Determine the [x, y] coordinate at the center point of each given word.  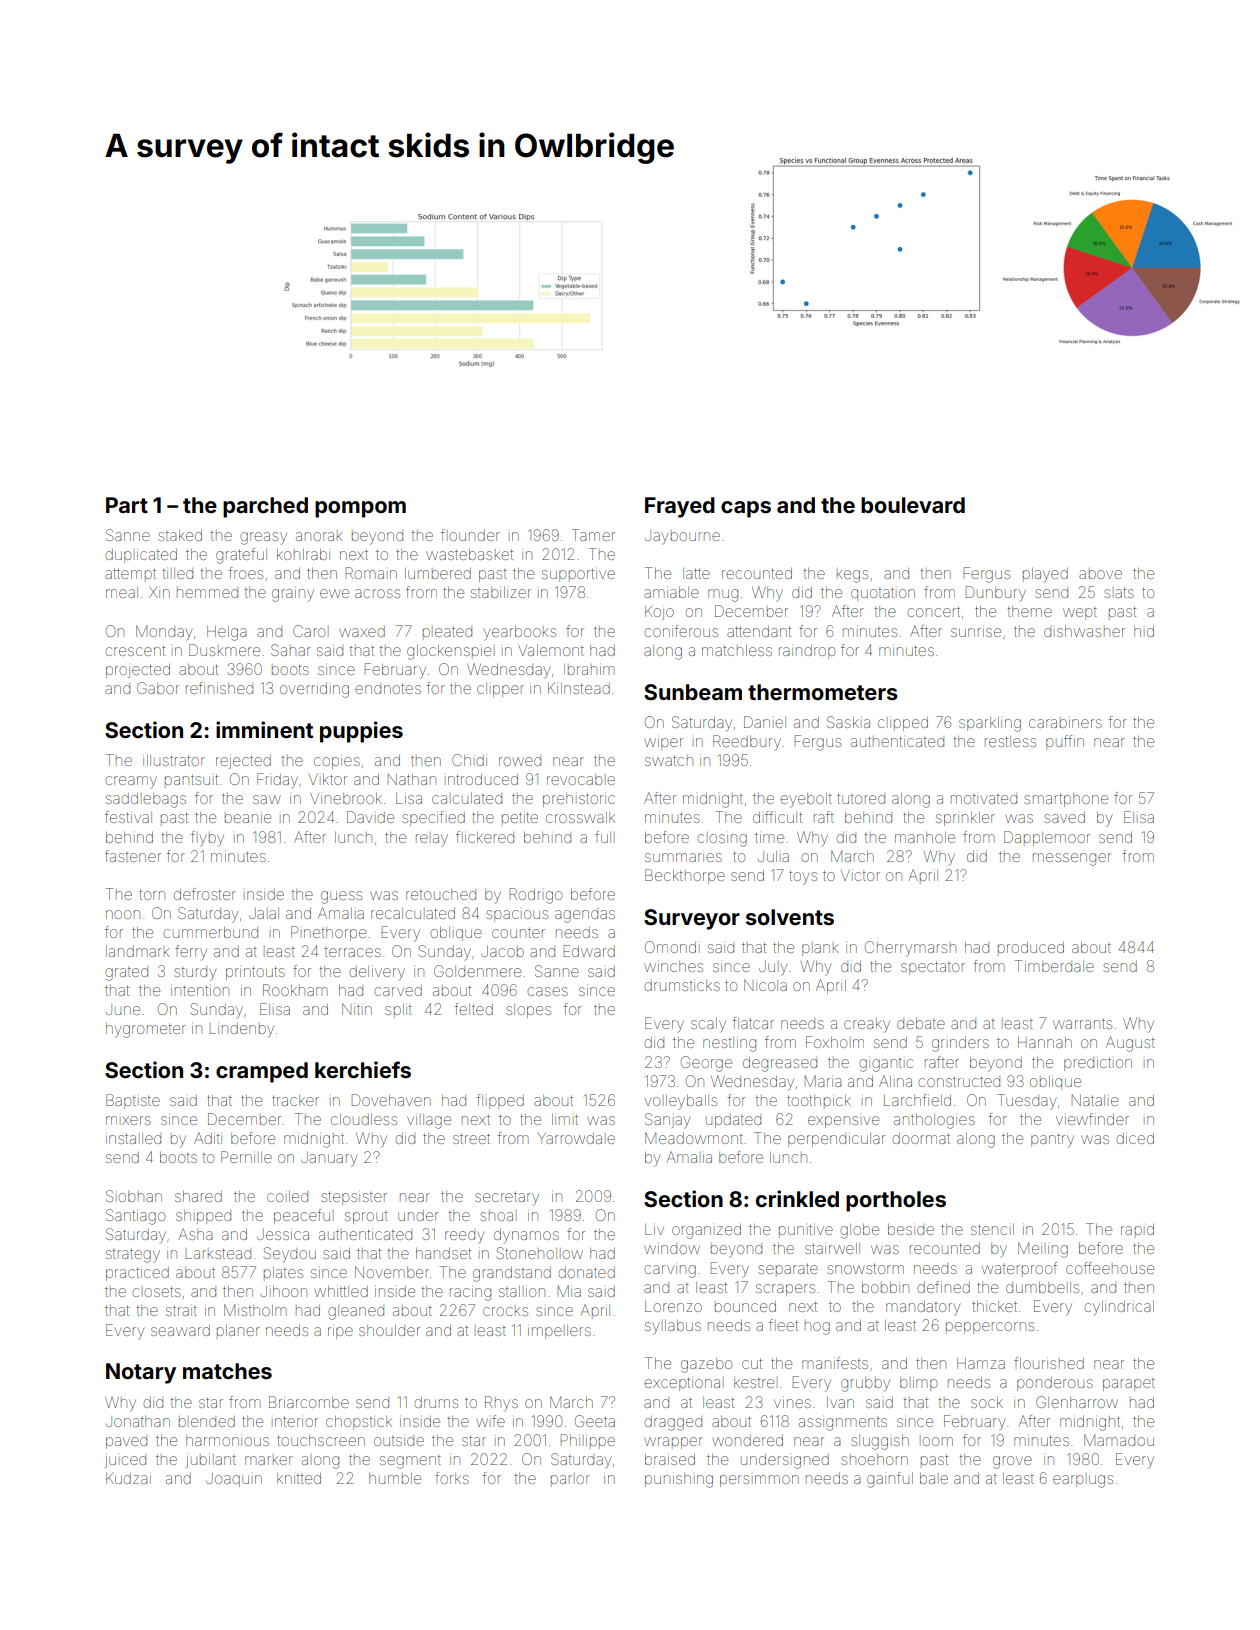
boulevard [913, 505]
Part [127, 505]
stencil [992, 1229]
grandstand [512, 1274]
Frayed [680, 507]
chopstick [359, 1423]
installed [133, 1138]
